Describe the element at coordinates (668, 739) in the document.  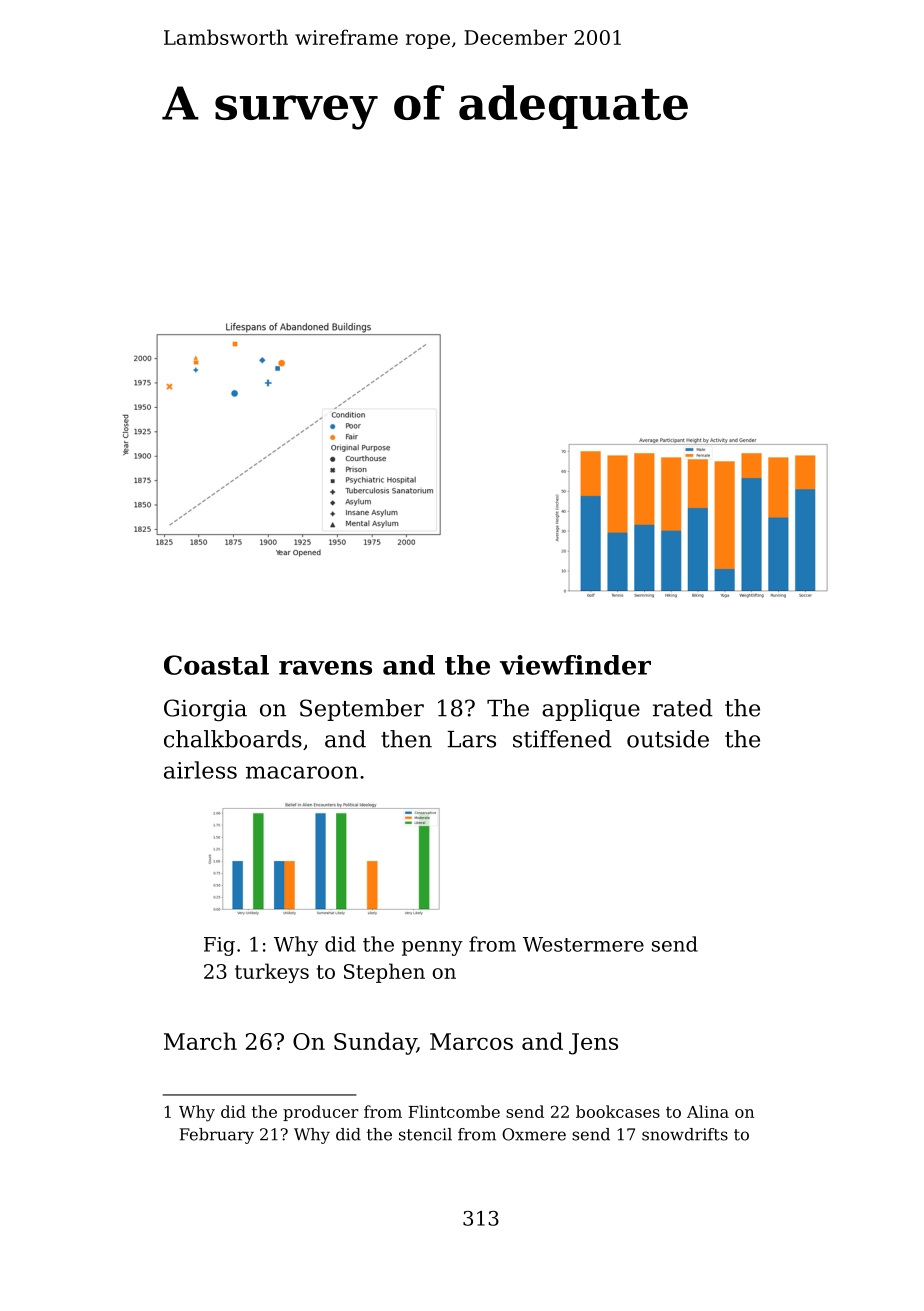
I see `outside` at that location.
